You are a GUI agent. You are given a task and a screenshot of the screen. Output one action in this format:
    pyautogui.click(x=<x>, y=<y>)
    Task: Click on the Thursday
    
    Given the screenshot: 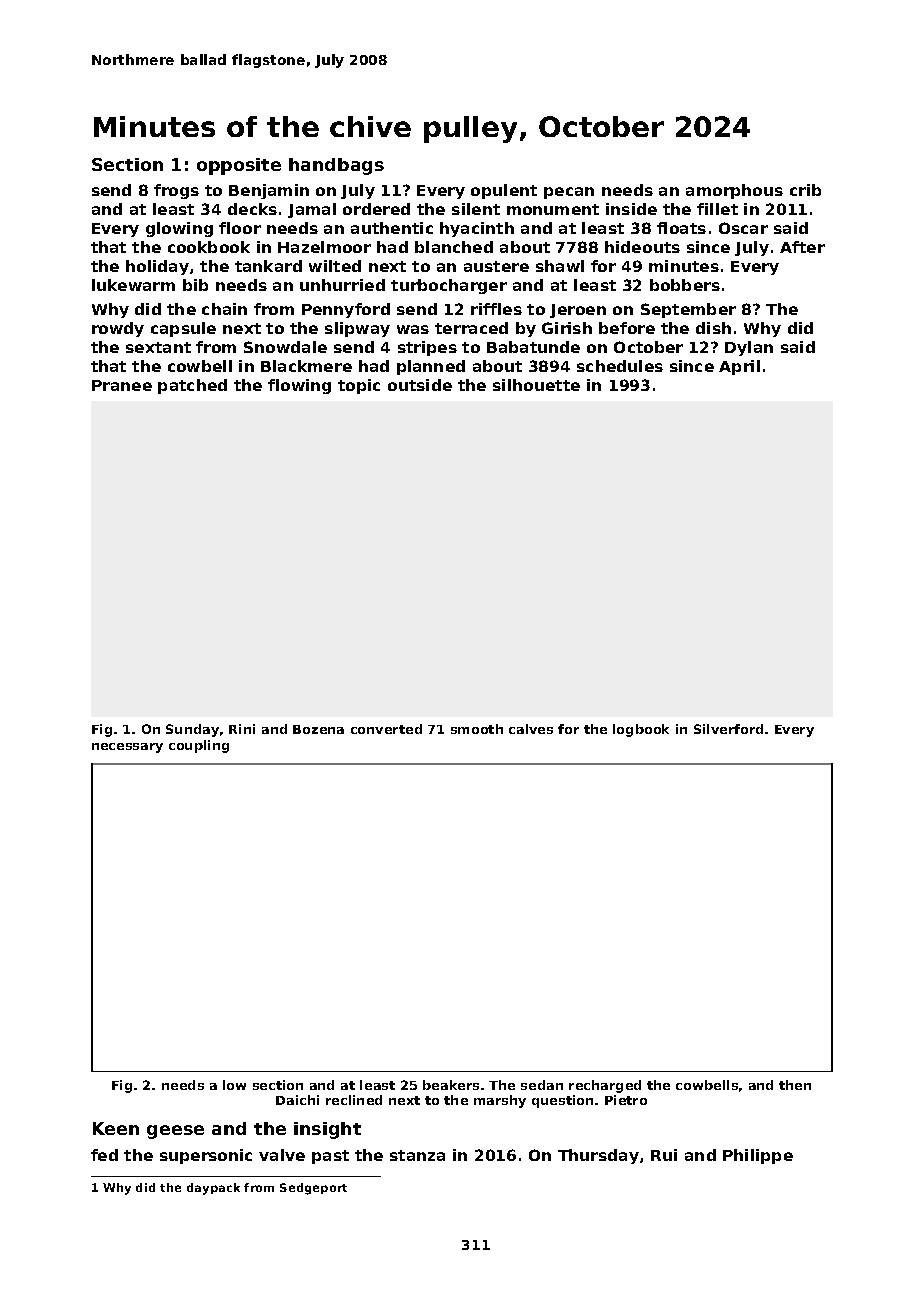 What is the action you would take?
    pyautogui.click(x=598, y=1156)
